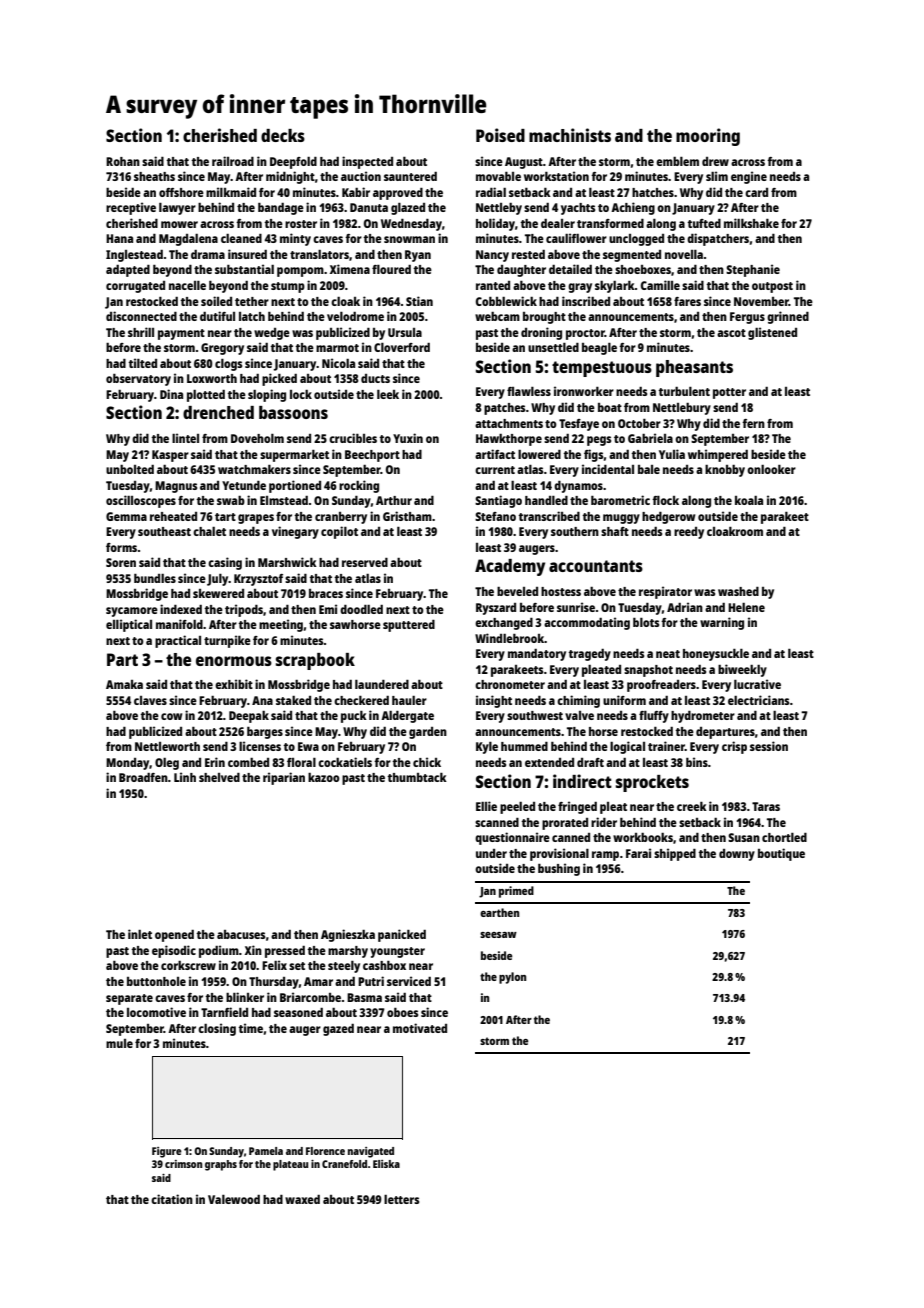 This screenshot has height=1308, width=924. Describe the element at coordinates (367, 162) in the screenshot. I see `inspected` at that location.
